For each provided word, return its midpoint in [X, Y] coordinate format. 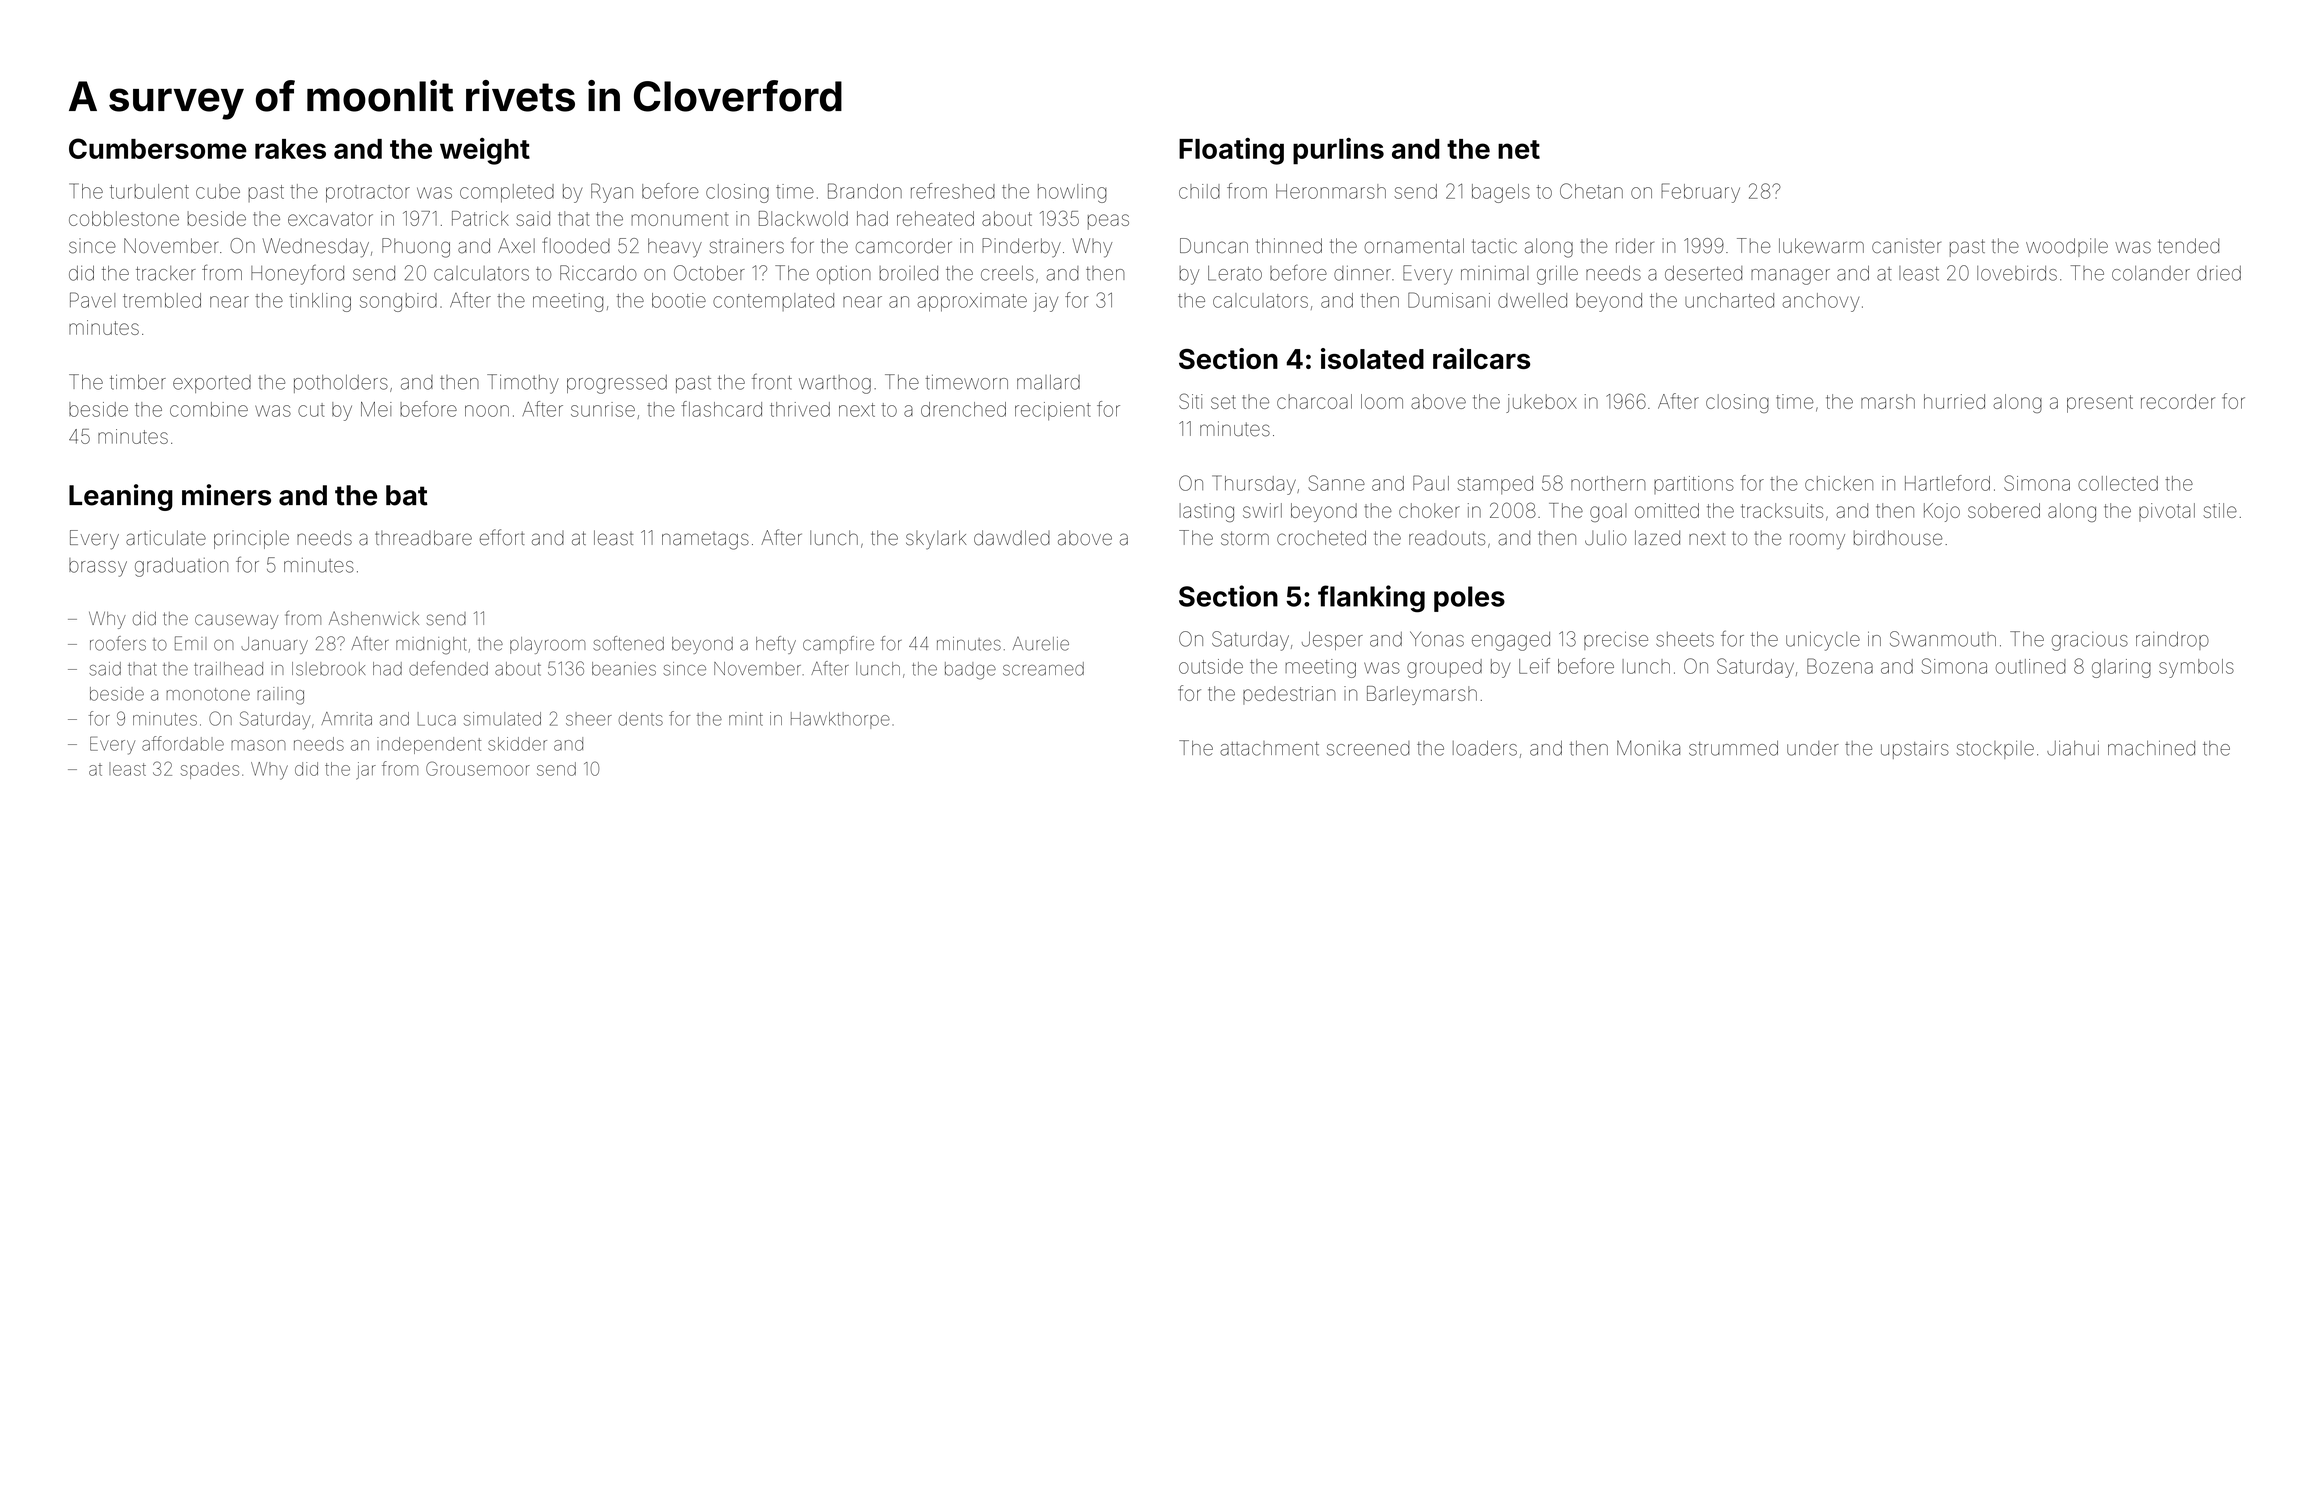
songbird [398, 302]
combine [209, 409]
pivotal [2167, 512]
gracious [2090, 641]
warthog [835, 384]
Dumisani [1449, 300]
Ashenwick [374, 618]
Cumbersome [158, 148]
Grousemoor [478, 768]
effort [502, 537]
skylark [936, 540]
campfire [838, 645]
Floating [1231, 151]
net [1519, 149]
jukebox [1541, 403]
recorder [2178, 401]
